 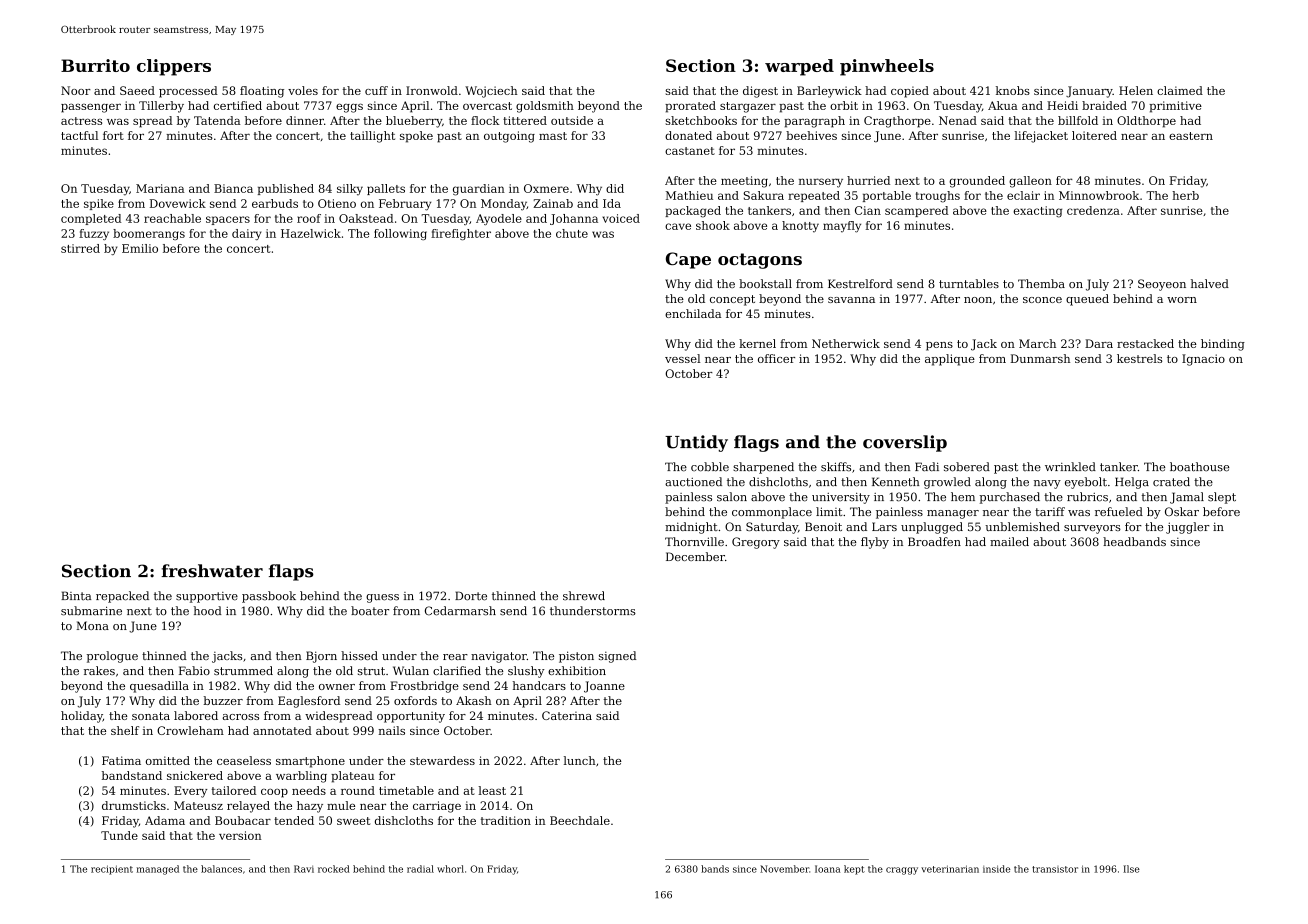 I want to click on warped, so click(x=799, y=67).
